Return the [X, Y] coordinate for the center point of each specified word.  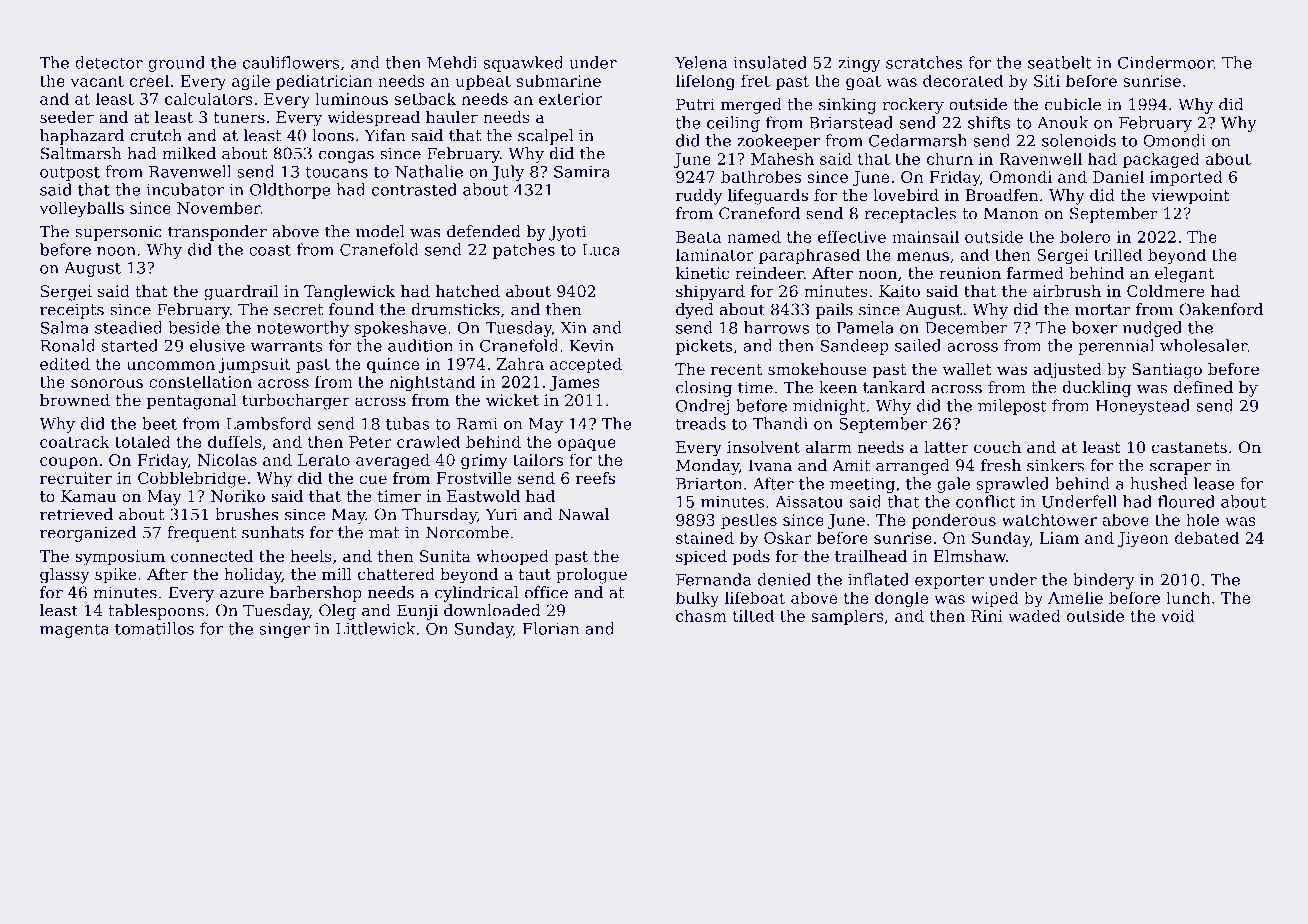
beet [159, 423]
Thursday [439, 516]
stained [705, 537]
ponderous [954, 521]
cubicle [1073, 104]
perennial [1116, 347]
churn [950, 158]
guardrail [241, 293]
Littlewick [376, 628]
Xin [573, 328]
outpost [70, 173]
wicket [512, 400]
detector [109, 62]
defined [1203, 387]
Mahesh [782, 158]
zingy [859, 64]
